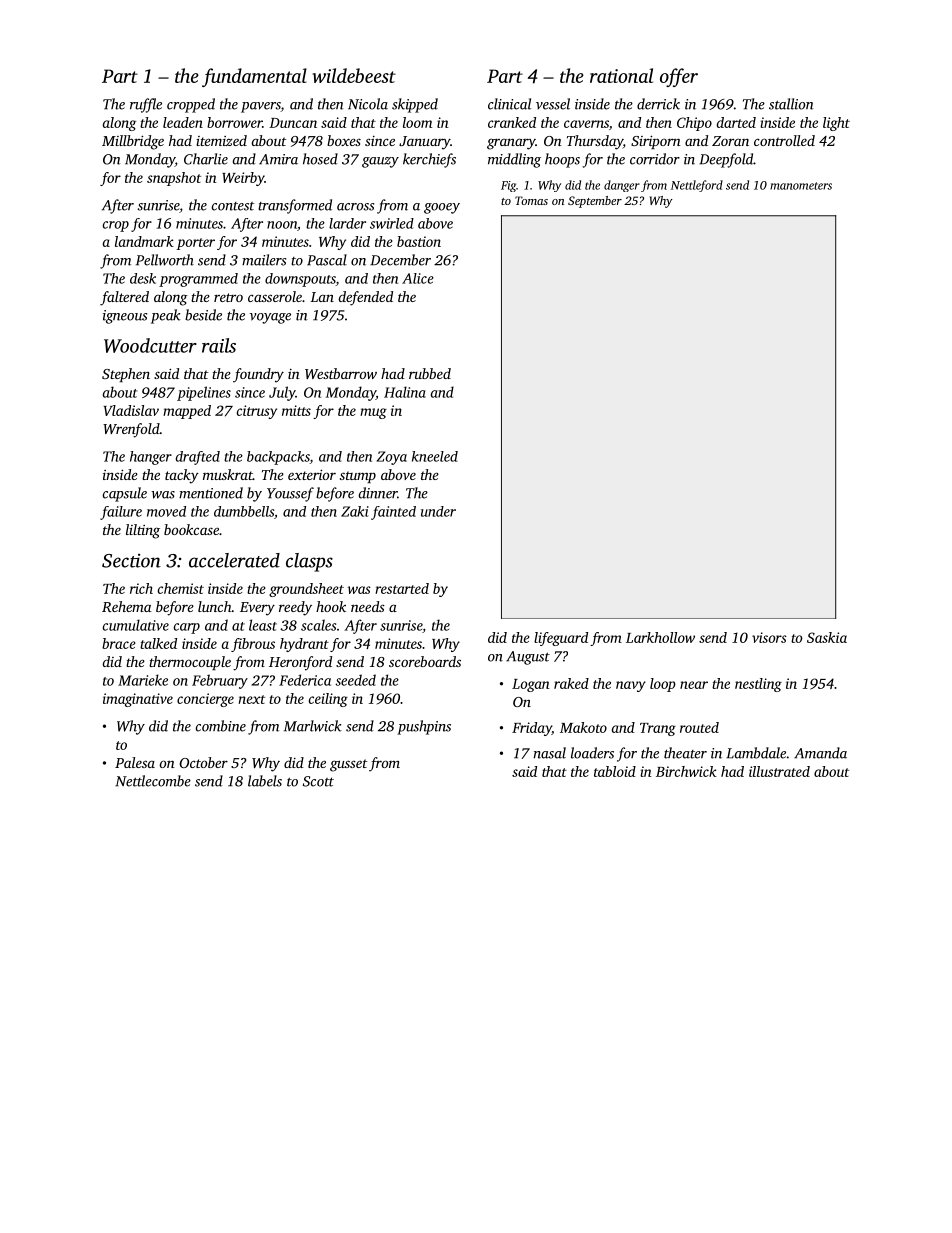 The image size is (952, 1233). I want to click on ruffle, so click(146, 105).
